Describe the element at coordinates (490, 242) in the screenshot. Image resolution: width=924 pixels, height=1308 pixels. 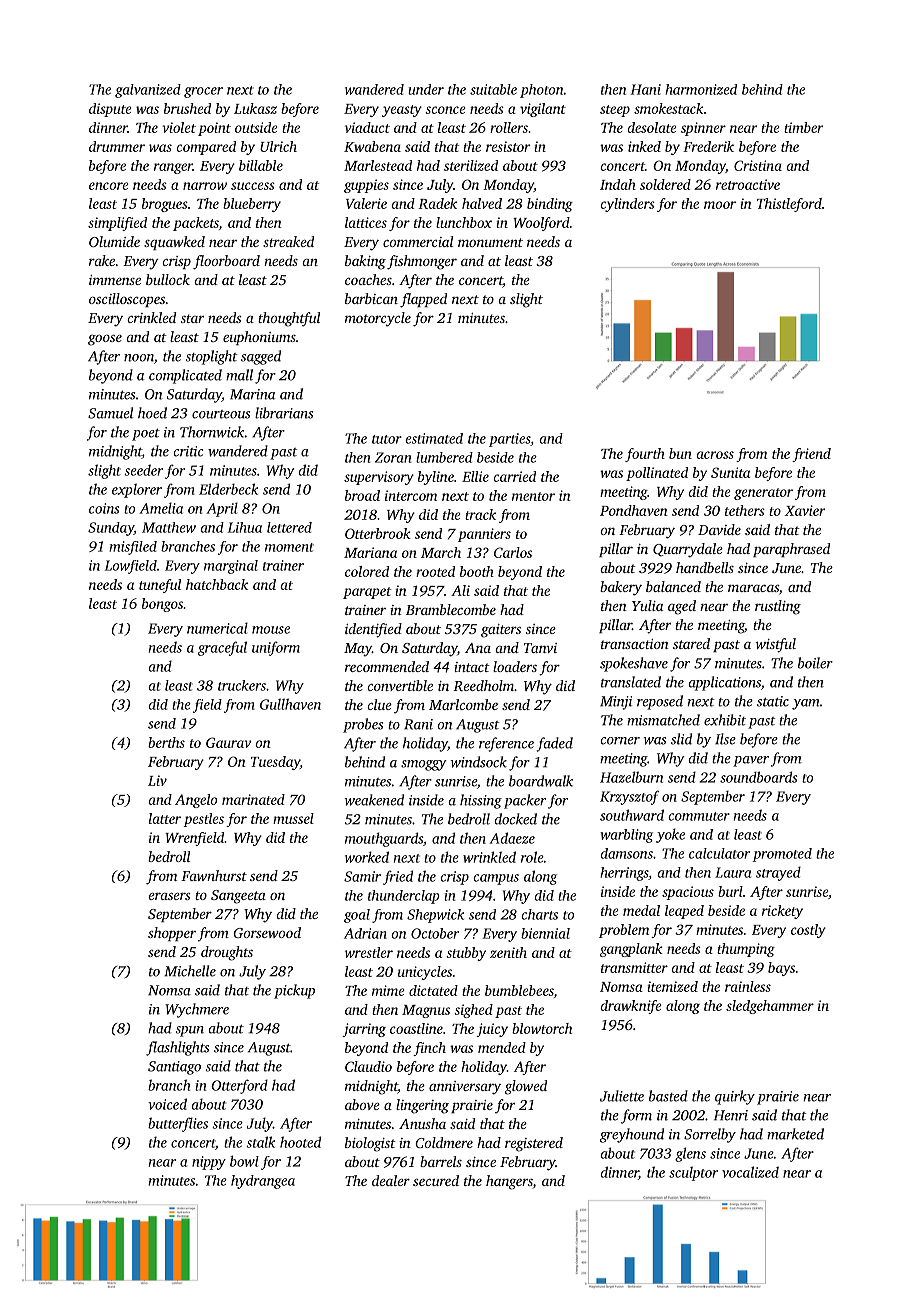
I see `monument` at that location.
